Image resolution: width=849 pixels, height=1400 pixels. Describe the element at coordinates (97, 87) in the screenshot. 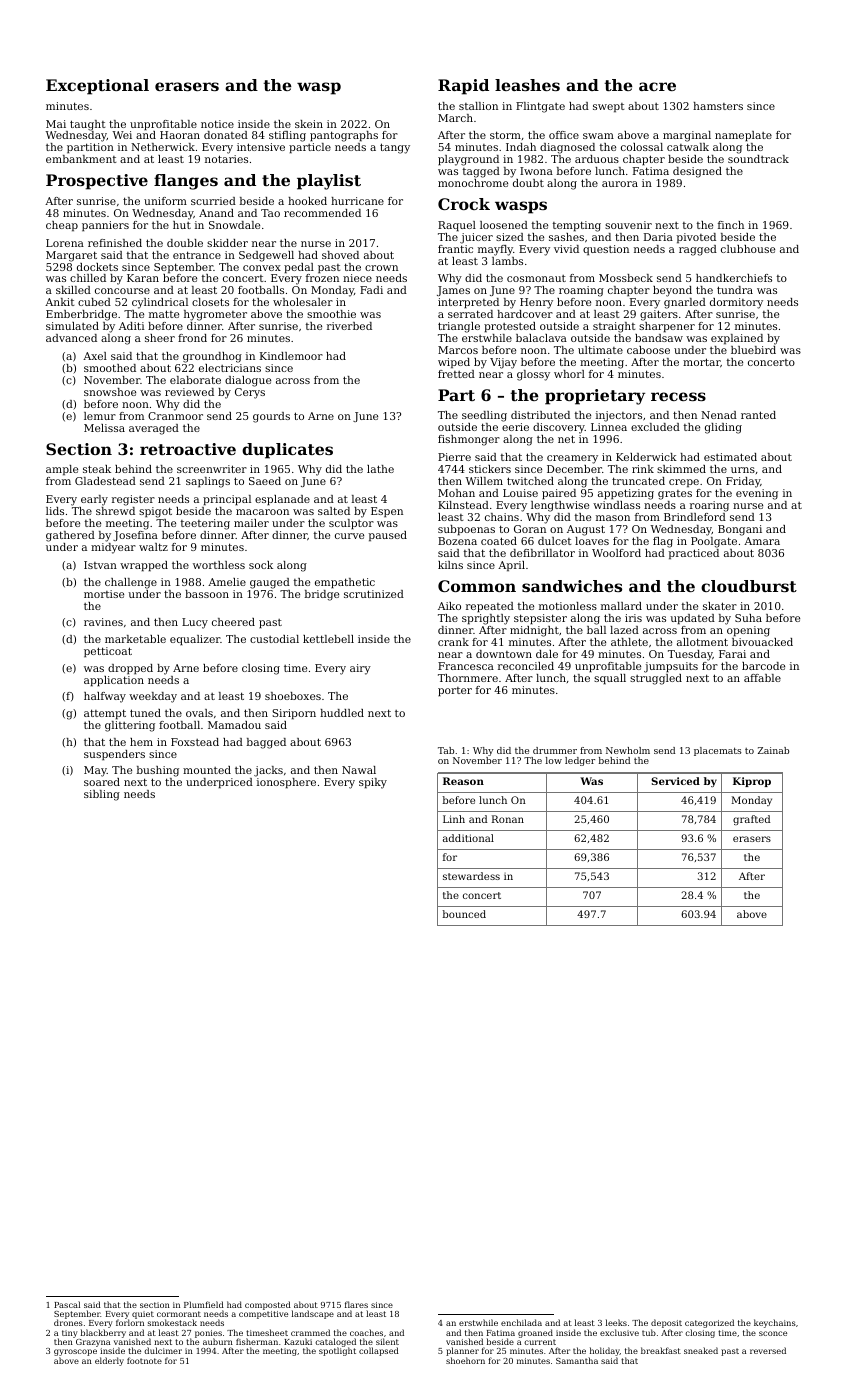

I see `Exceptional` at that location.
